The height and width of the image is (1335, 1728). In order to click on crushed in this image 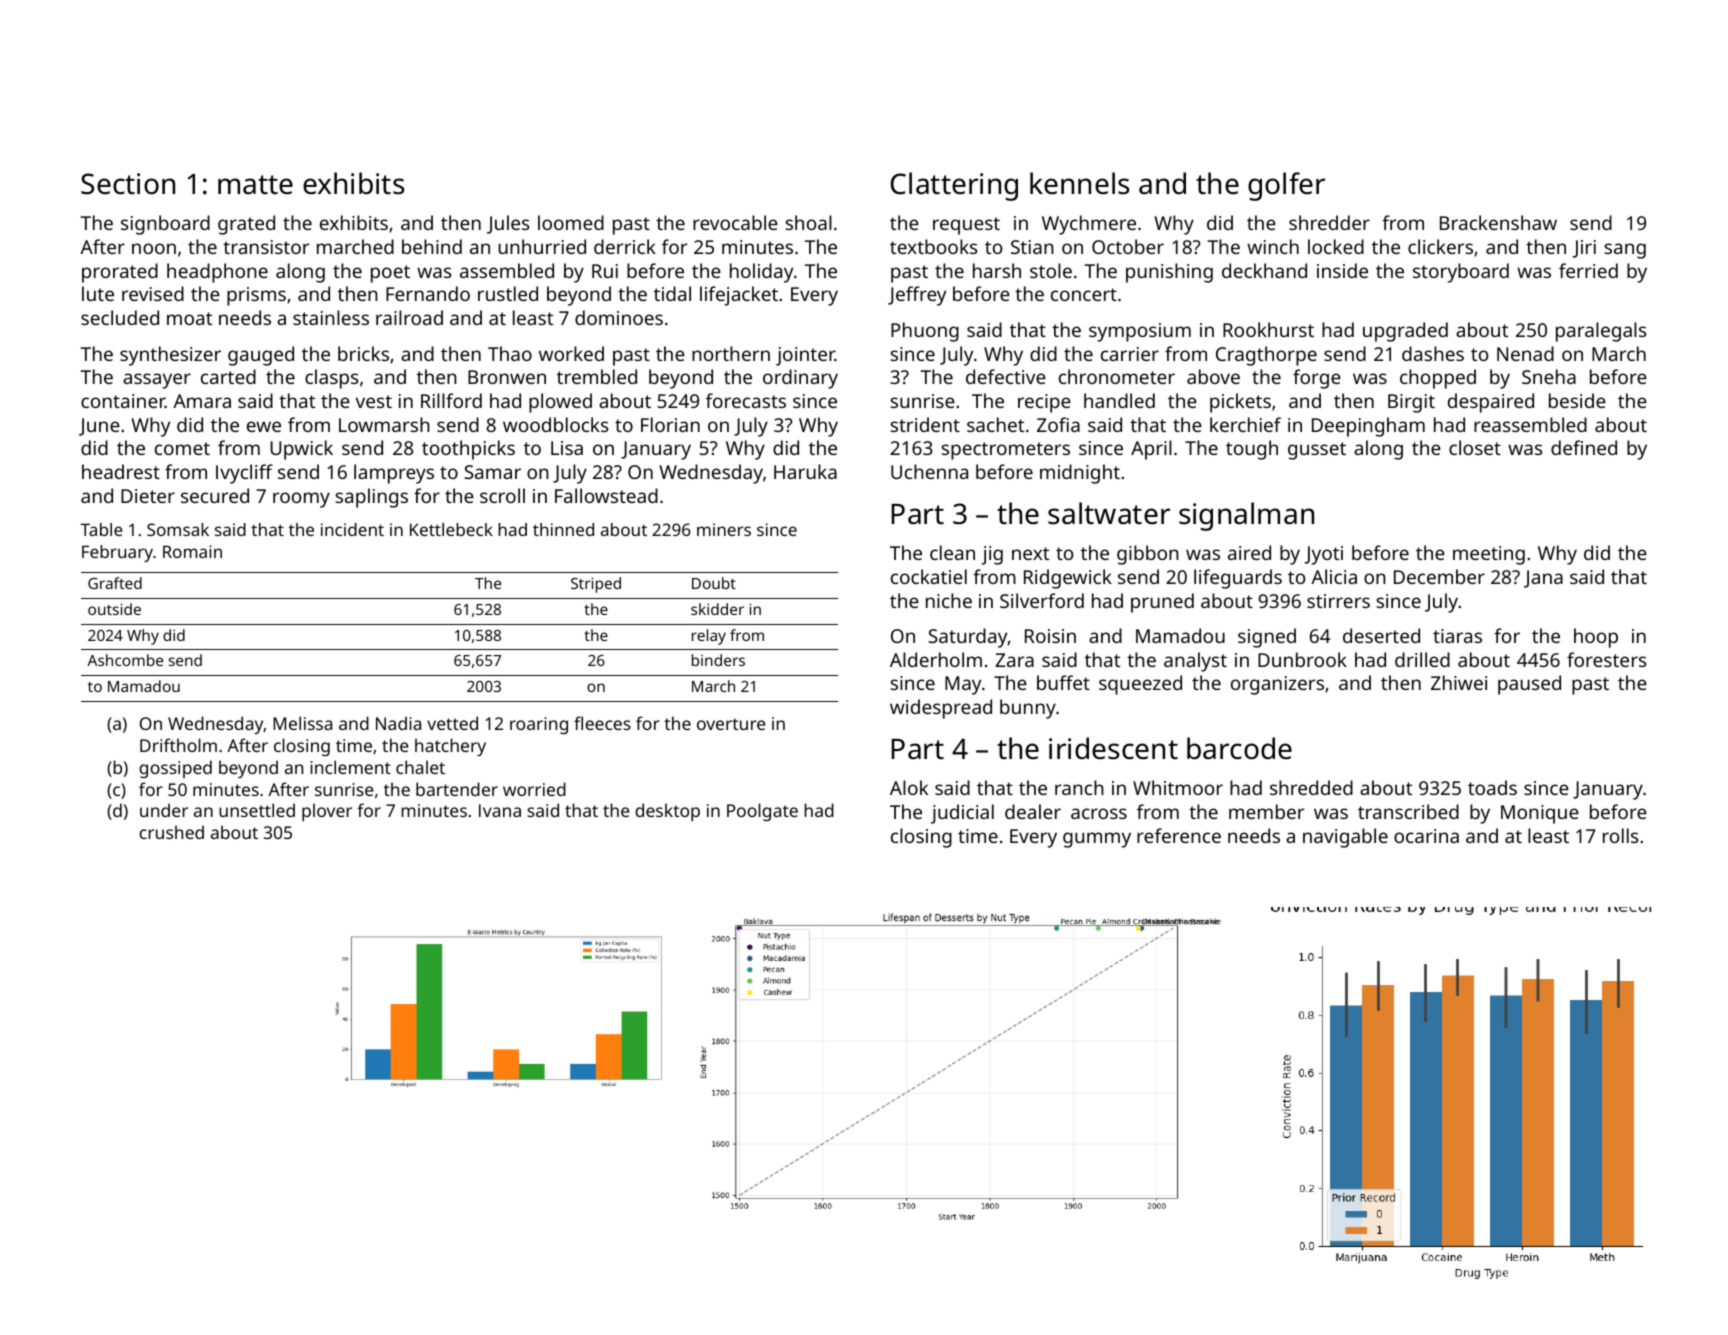, I will do `click(171, 832)`.
